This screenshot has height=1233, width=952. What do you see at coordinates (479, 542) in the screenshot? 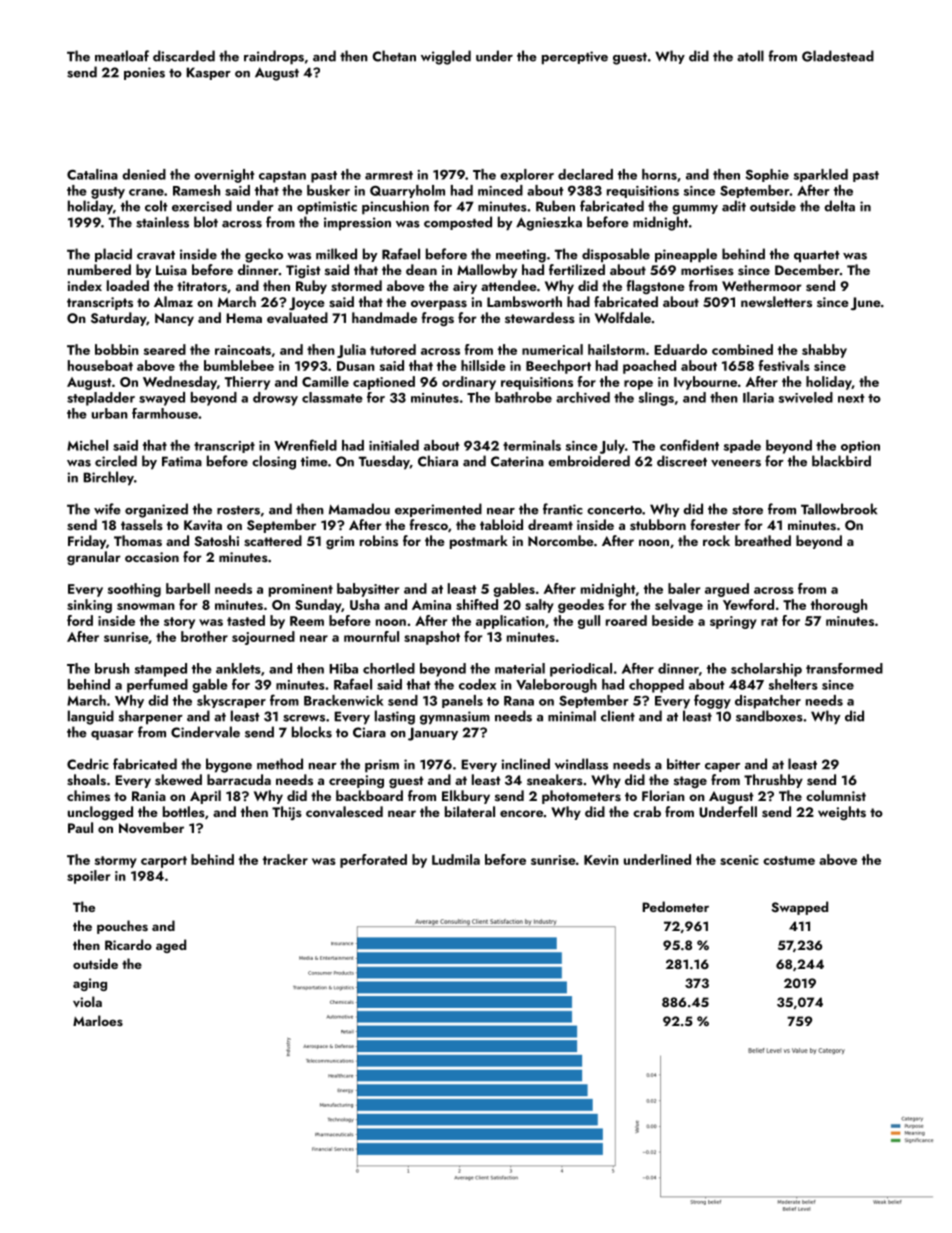
I see `postmark` at bounding box center [479, 542].
